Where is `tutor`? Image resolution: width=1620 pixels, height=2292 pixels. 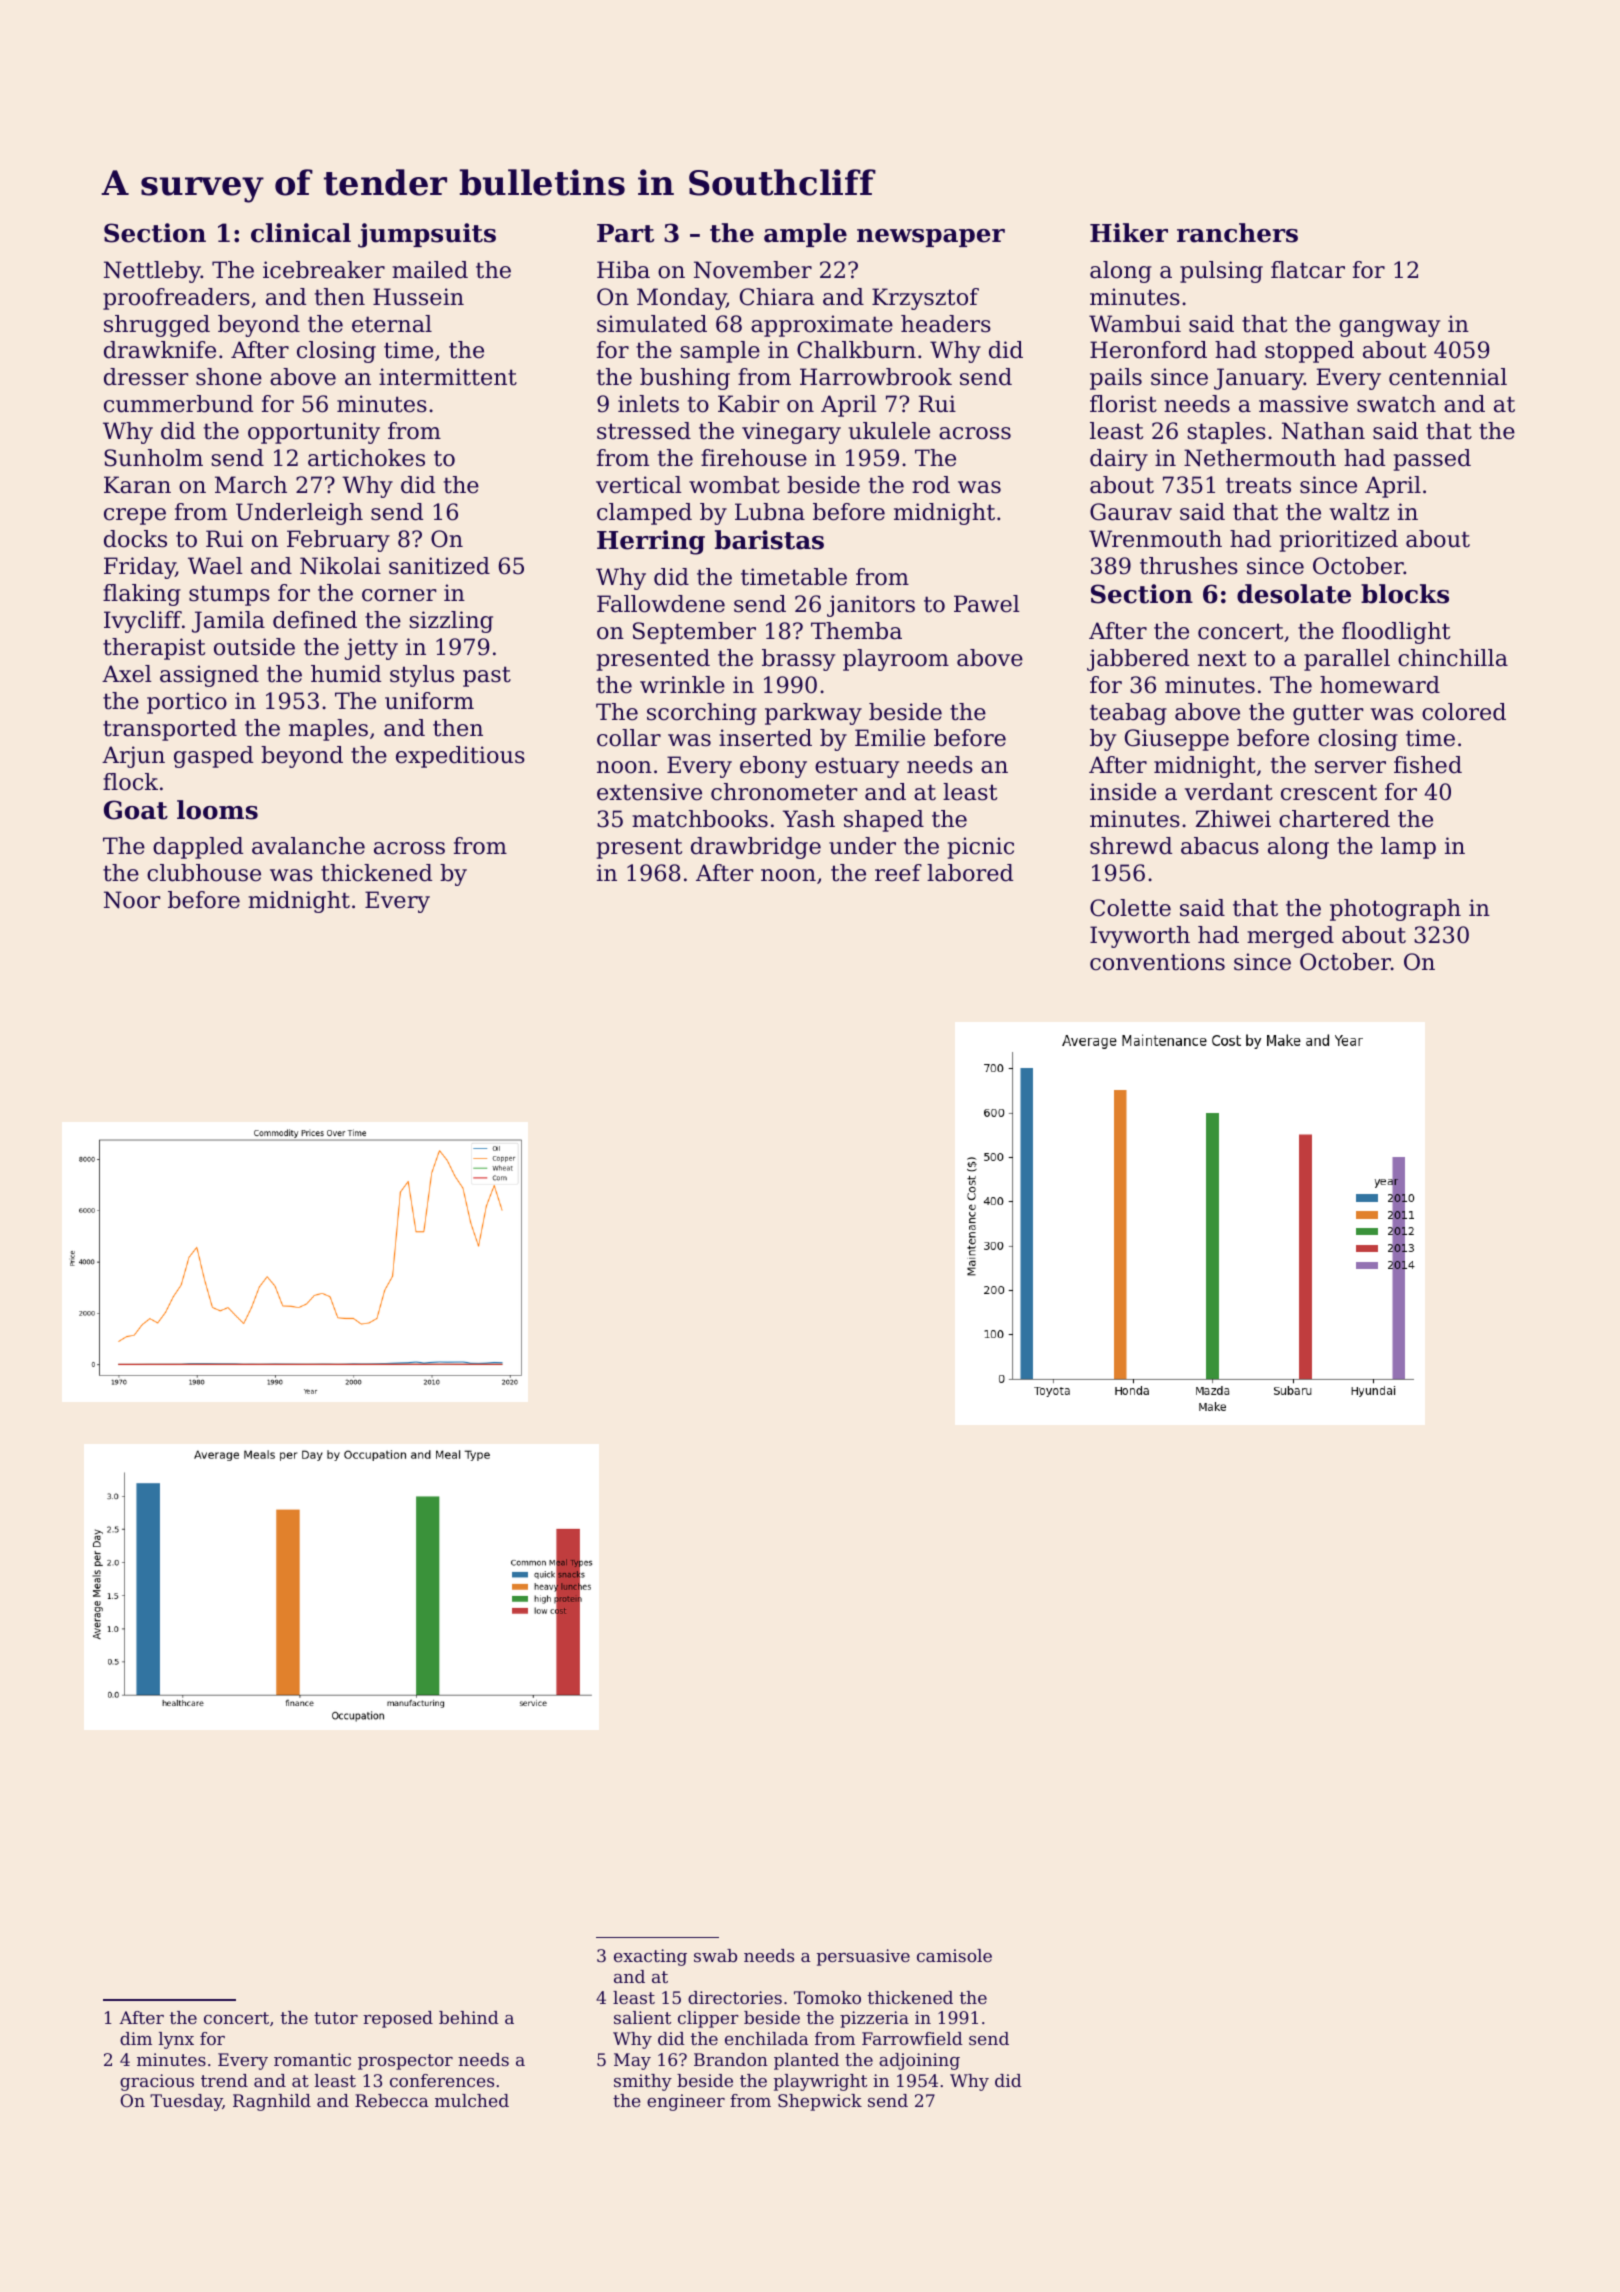
tutor is located at coordinates (336, 2018).
